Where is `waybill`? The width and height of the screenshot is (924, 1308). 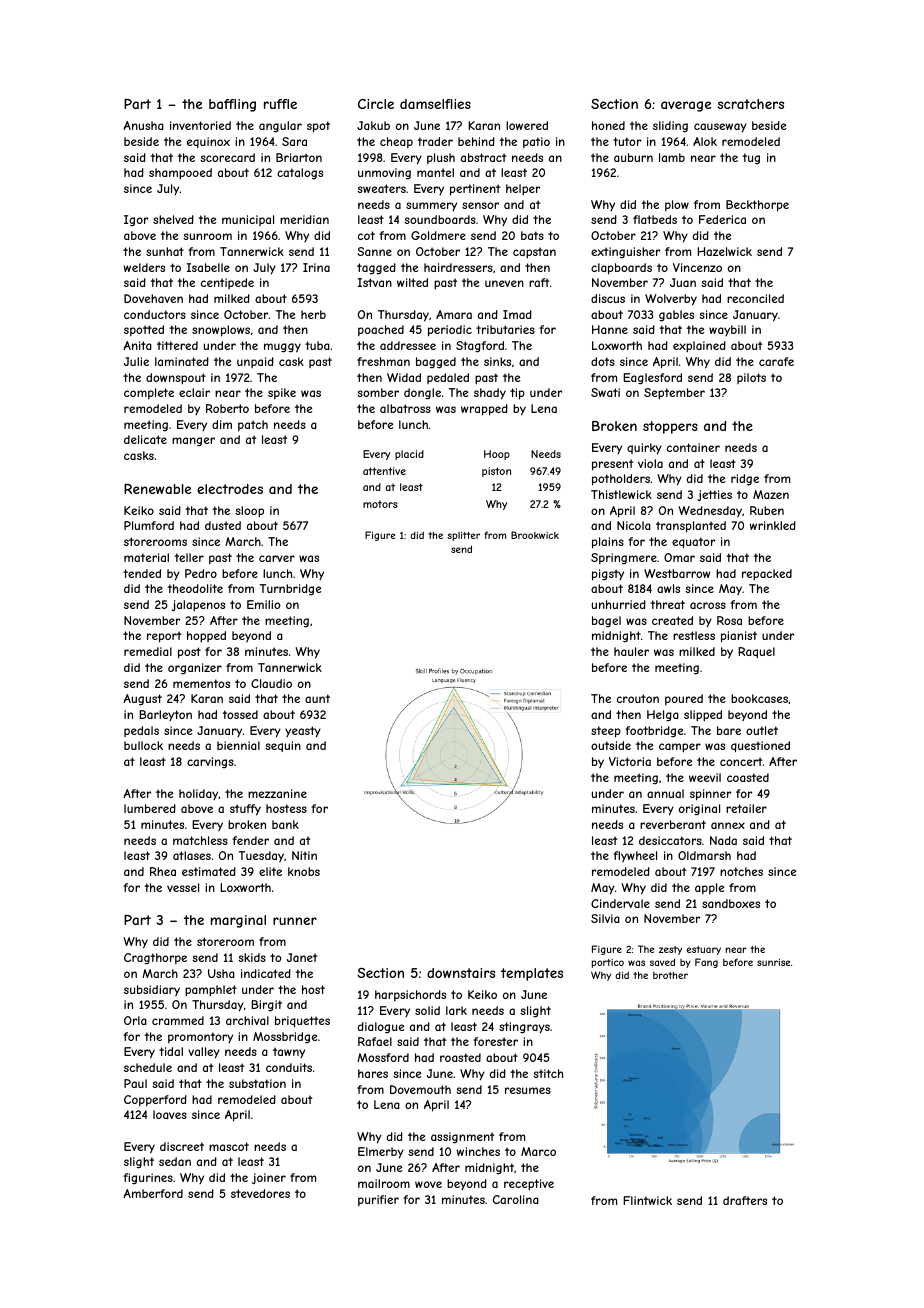 waybill is located at coordinates (727, 330).
